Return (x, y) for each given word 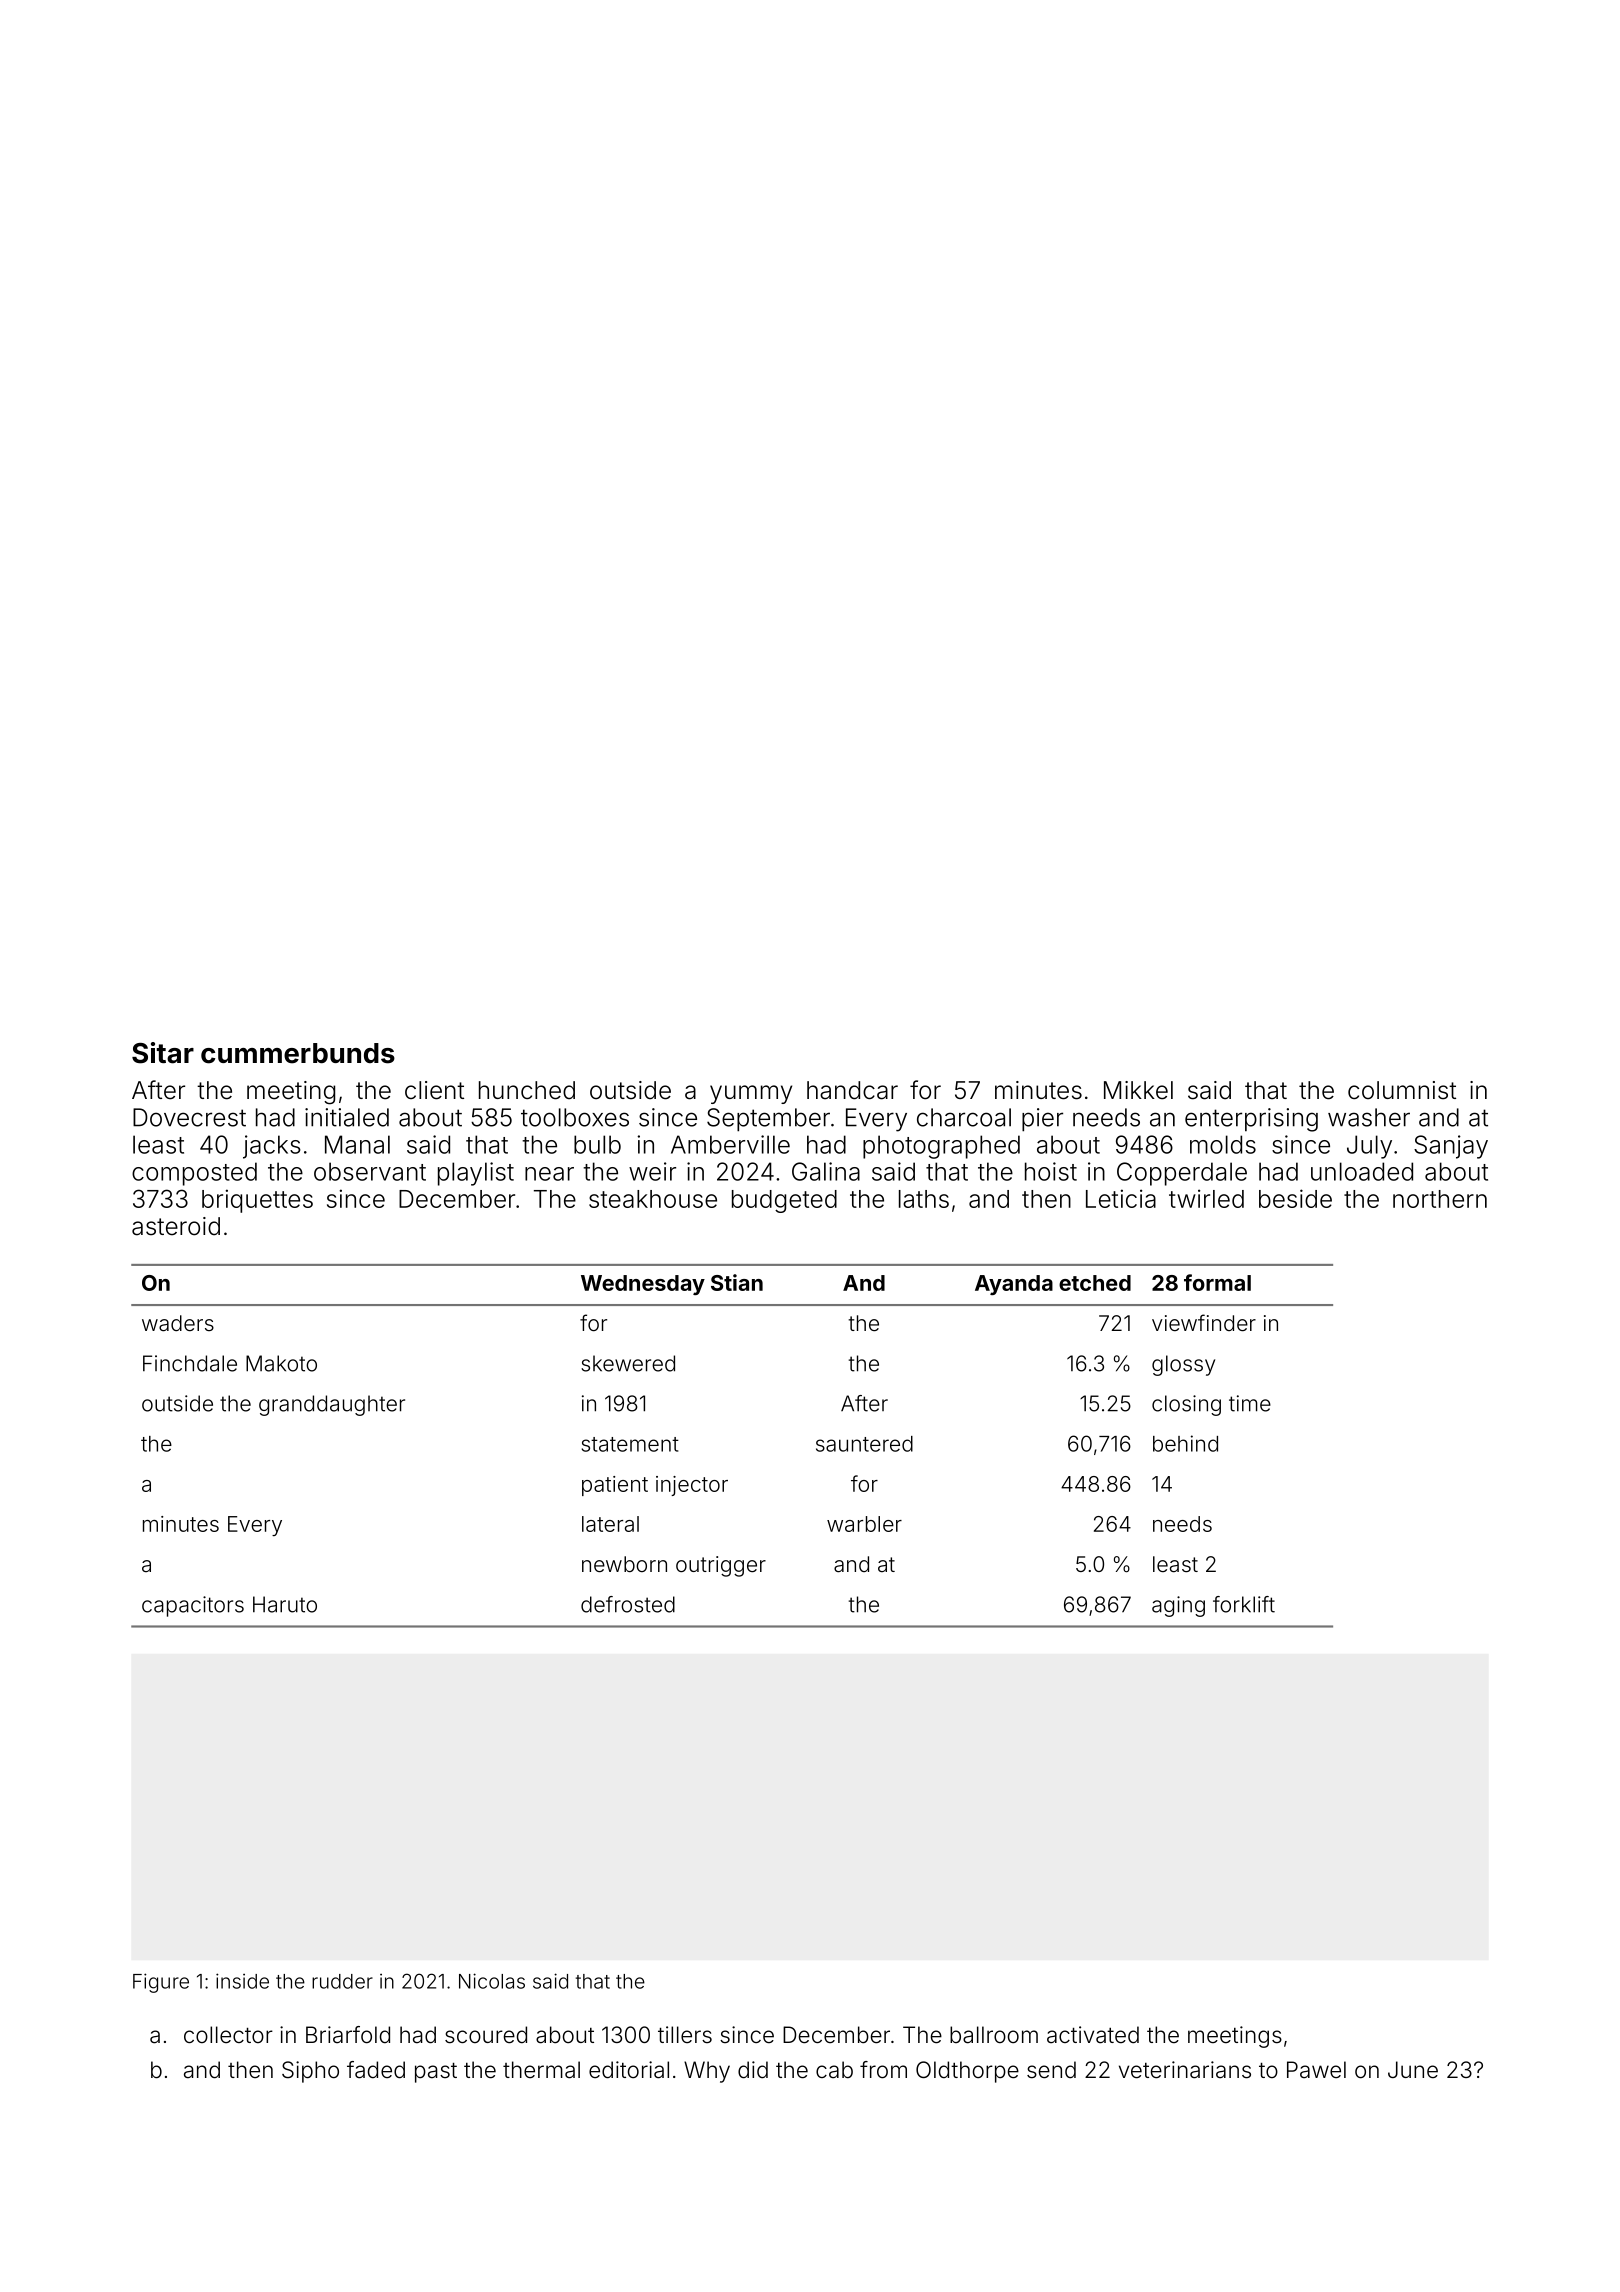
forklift (1244, 1604)
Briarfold (348, 2035)
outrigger (721, 1566)
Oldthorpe (967, 2072)
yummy (751, 1094)
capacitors (193, 1606)
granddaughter (332, 1405)
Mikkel (1138, 1090)
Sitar (163, 1053)
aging (1178, 1606)
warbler (864, 1524)
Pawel (1316, 2070)
